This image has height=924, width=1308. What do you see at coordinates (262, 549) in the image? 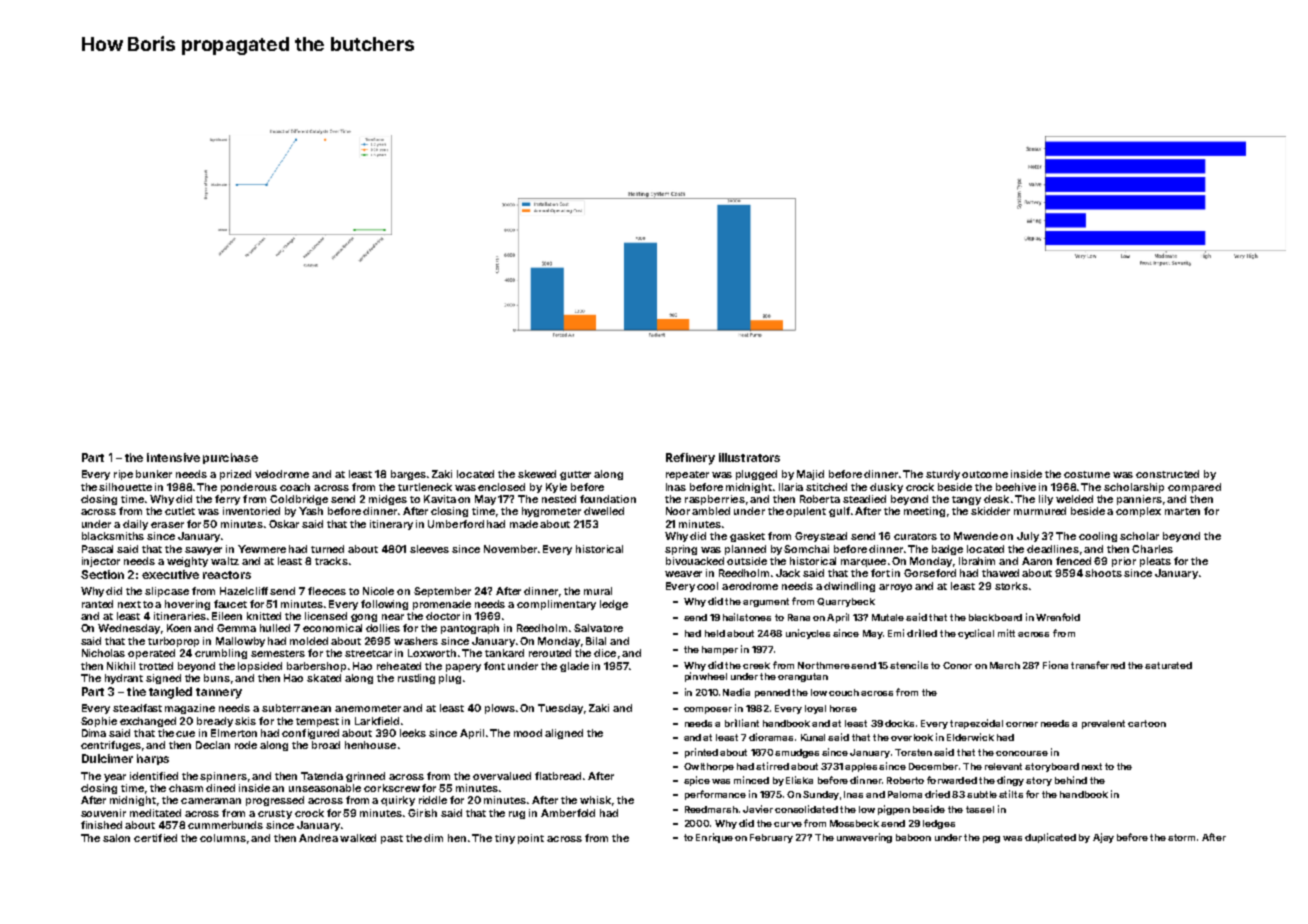
I see `Yewmere` at bounding box center [262, 549].
